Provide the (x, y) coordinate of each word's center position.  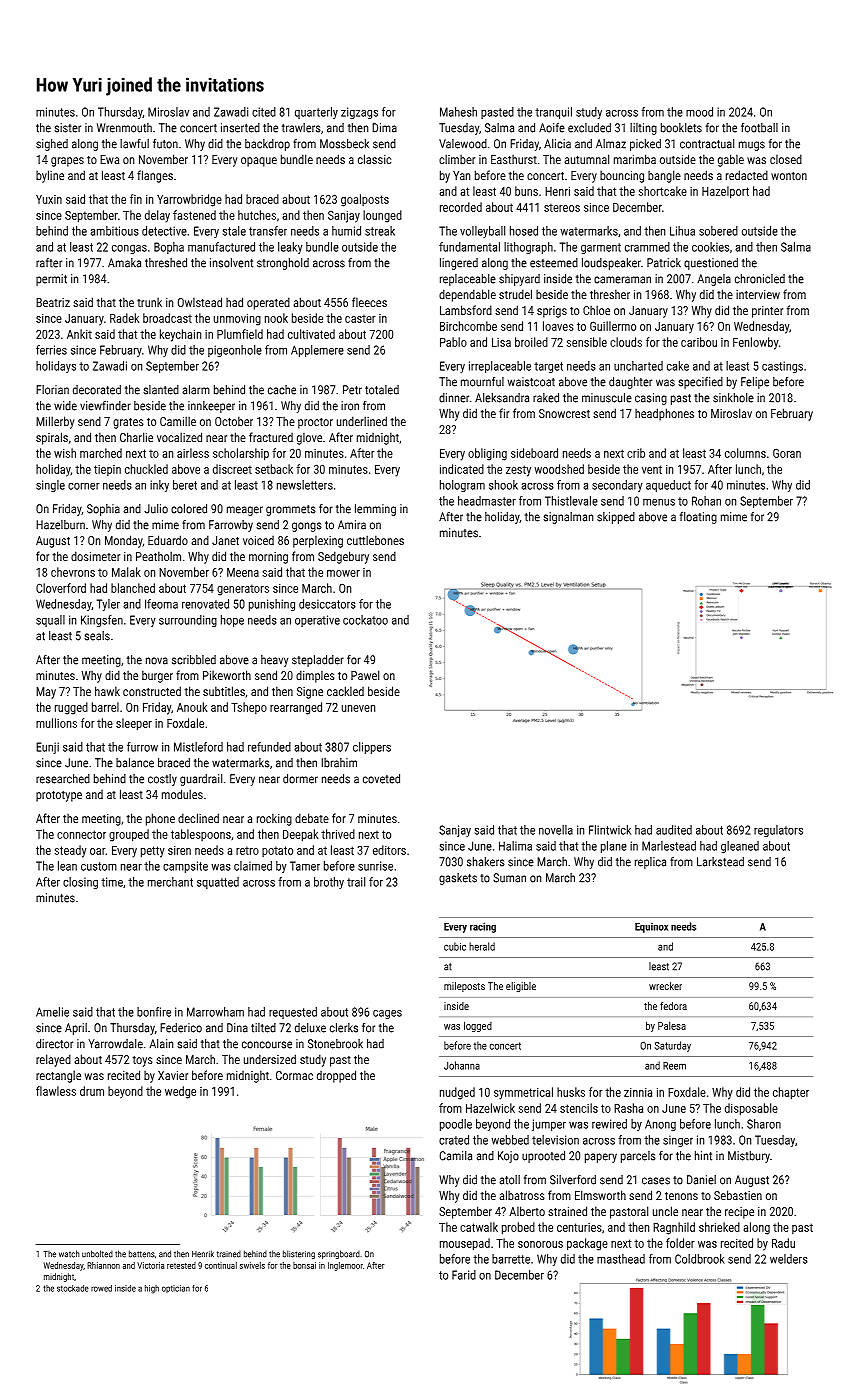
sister (67, 128)
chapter (791, 1093)
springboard (339, 1254)
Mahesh (458, 112)
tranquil (553, 113)
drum (92, 1091)
